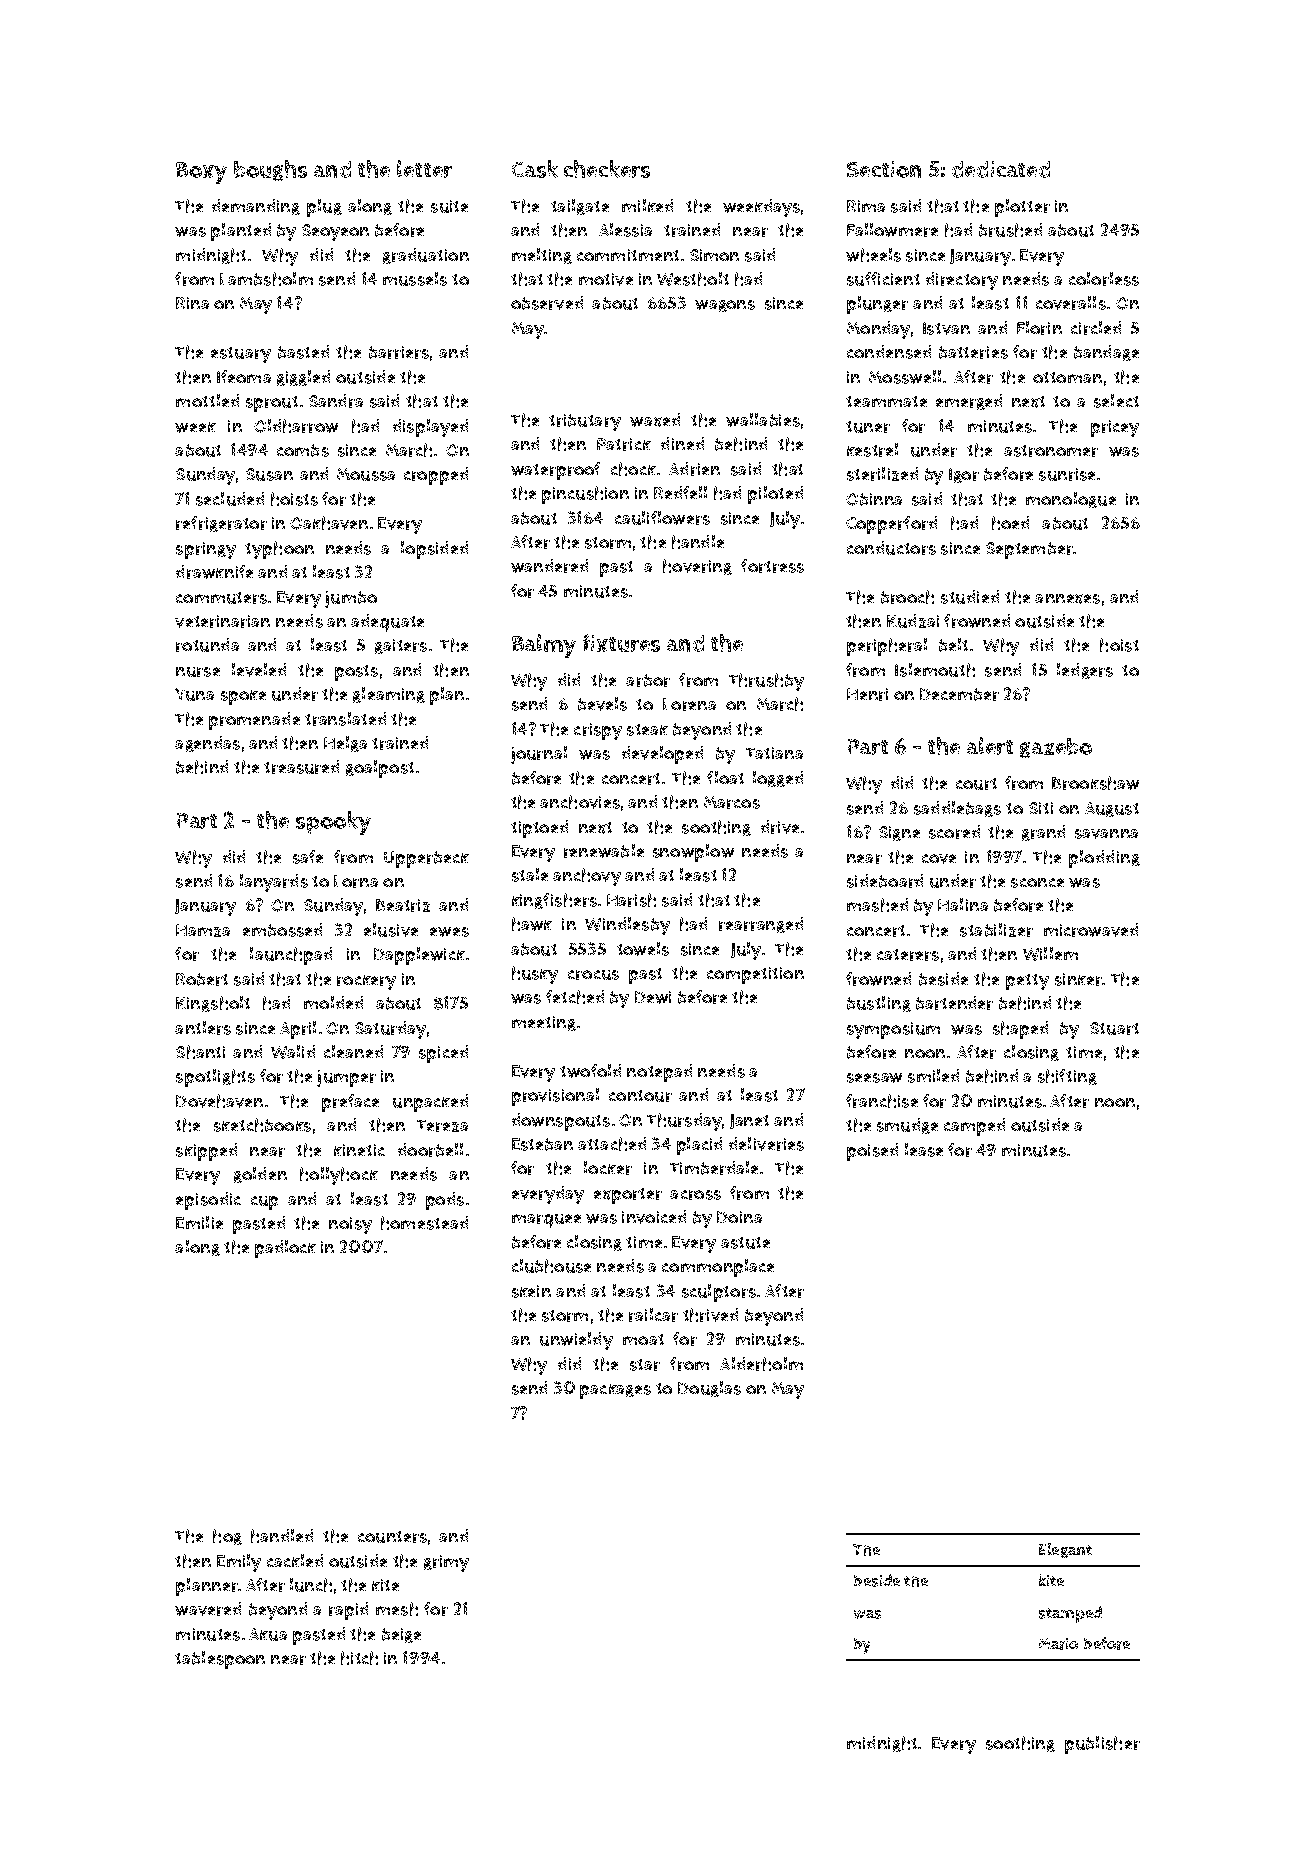 Image resolution: width=1315 pixels, height=1860 pixels. I want to click on wallabies, so click(763, 420).
